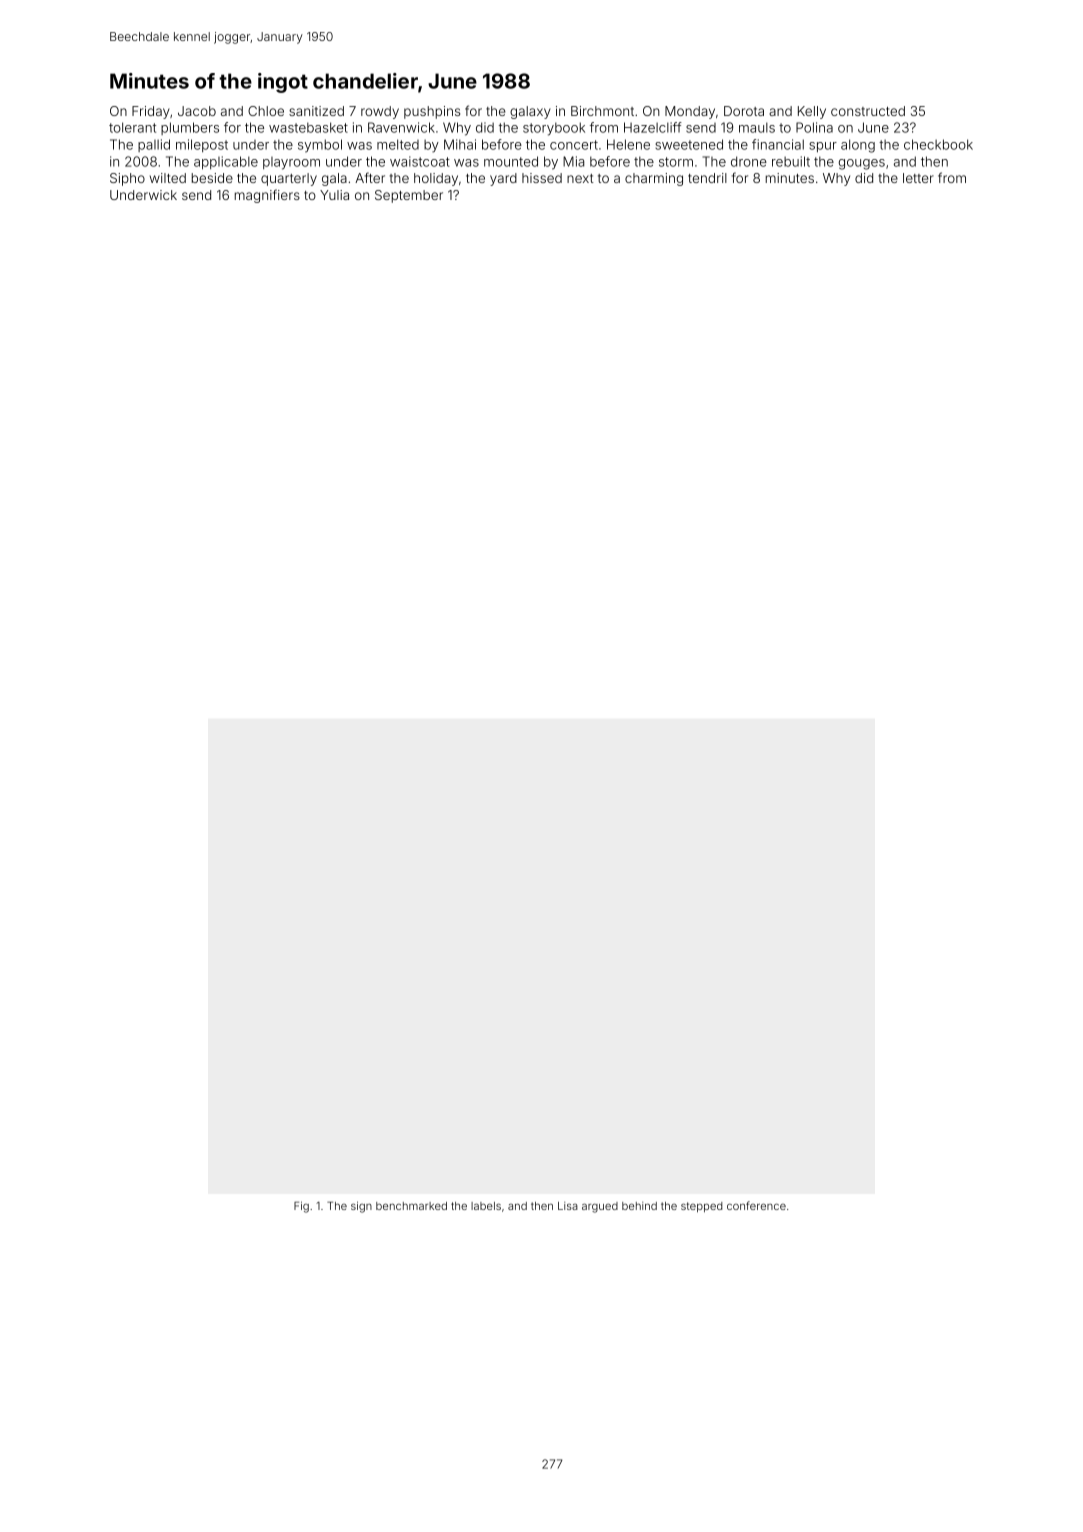  Describe the element at coordinates (918, 178) in the image. I see `letter` at that location.
